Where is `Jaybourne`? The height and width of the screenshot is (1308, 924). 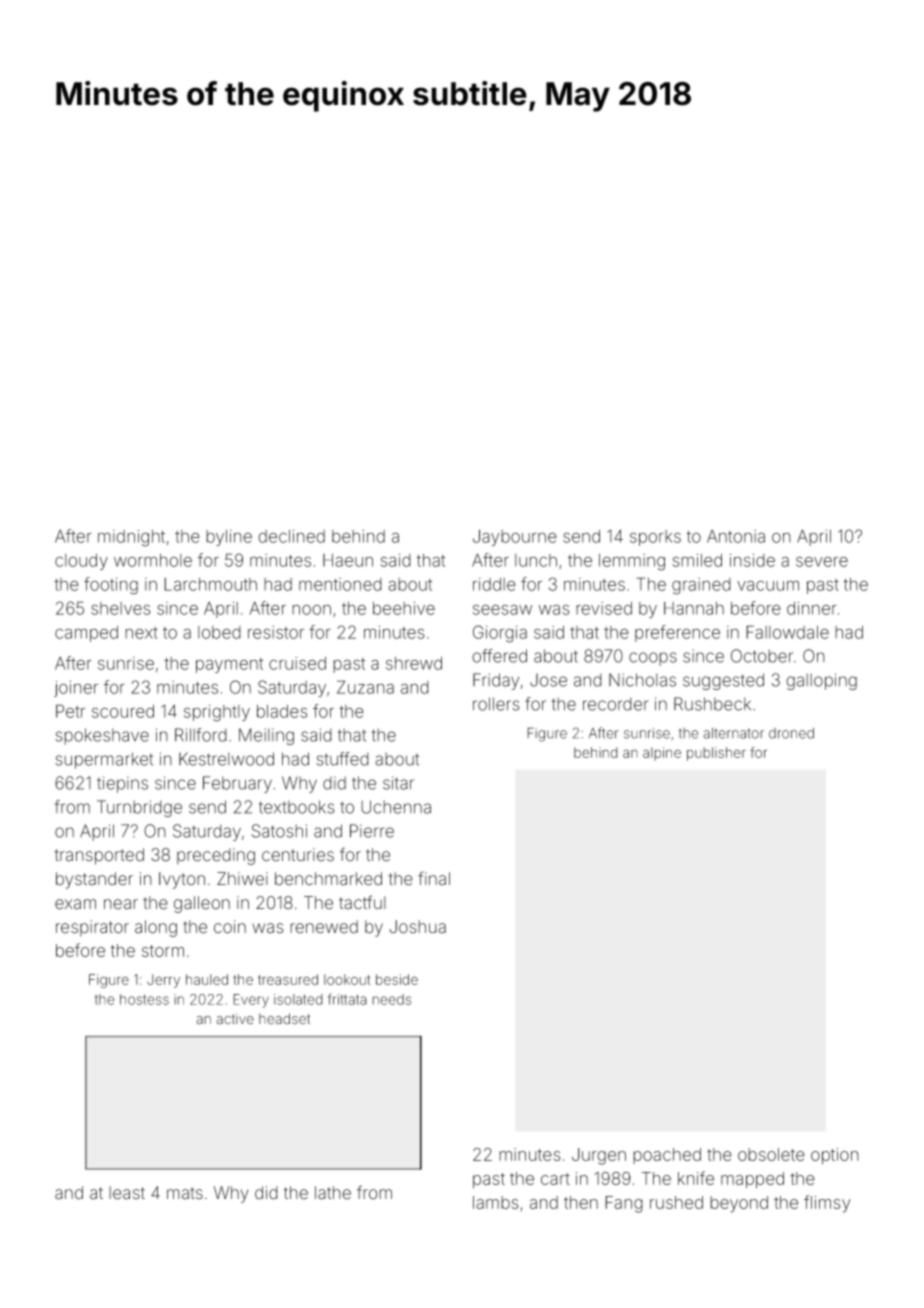
Jaybourne is located at coordinates (515, 537).
